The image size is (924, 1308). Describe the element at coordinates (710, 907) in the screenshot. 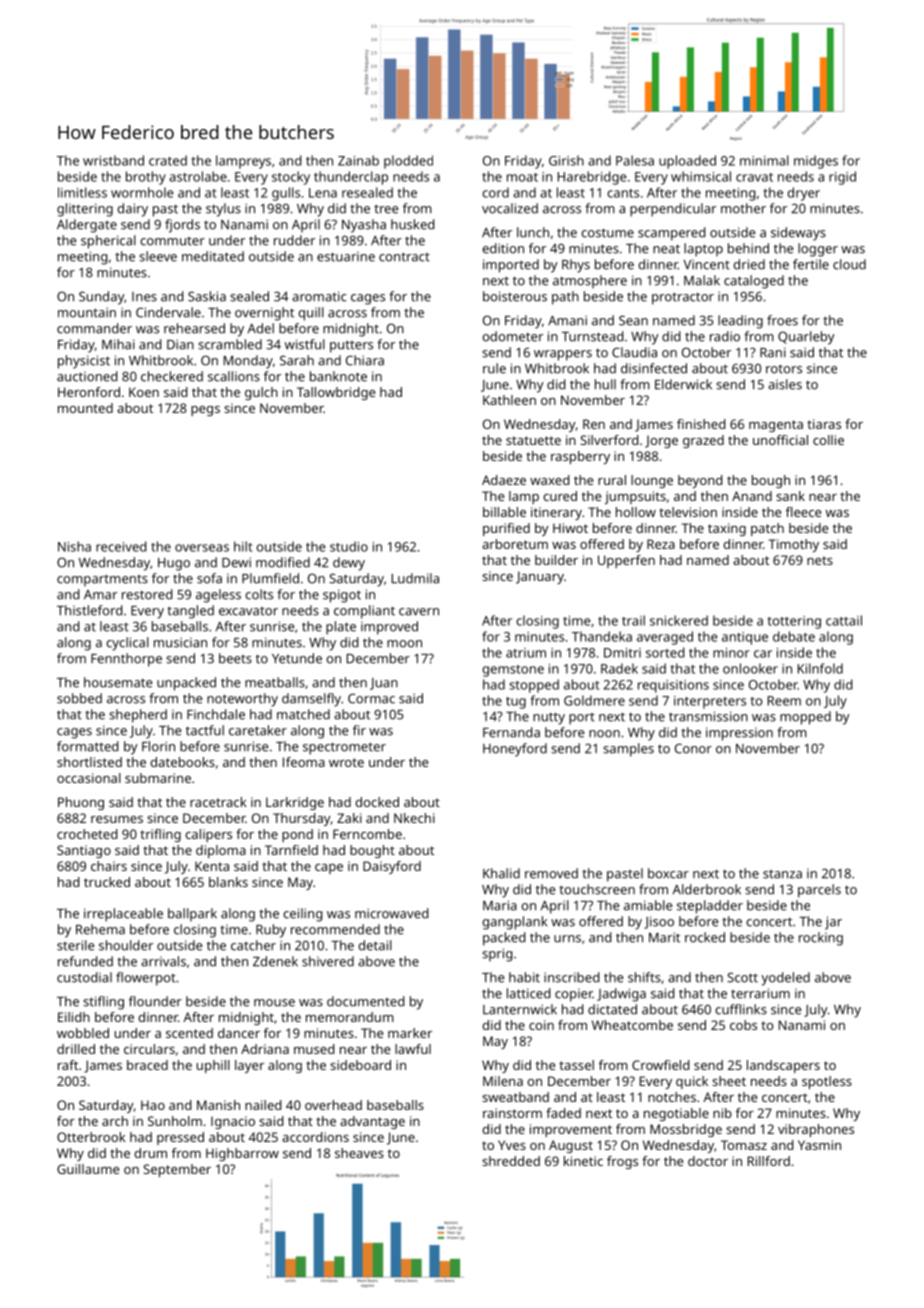

I see `stepladder` at that location.
